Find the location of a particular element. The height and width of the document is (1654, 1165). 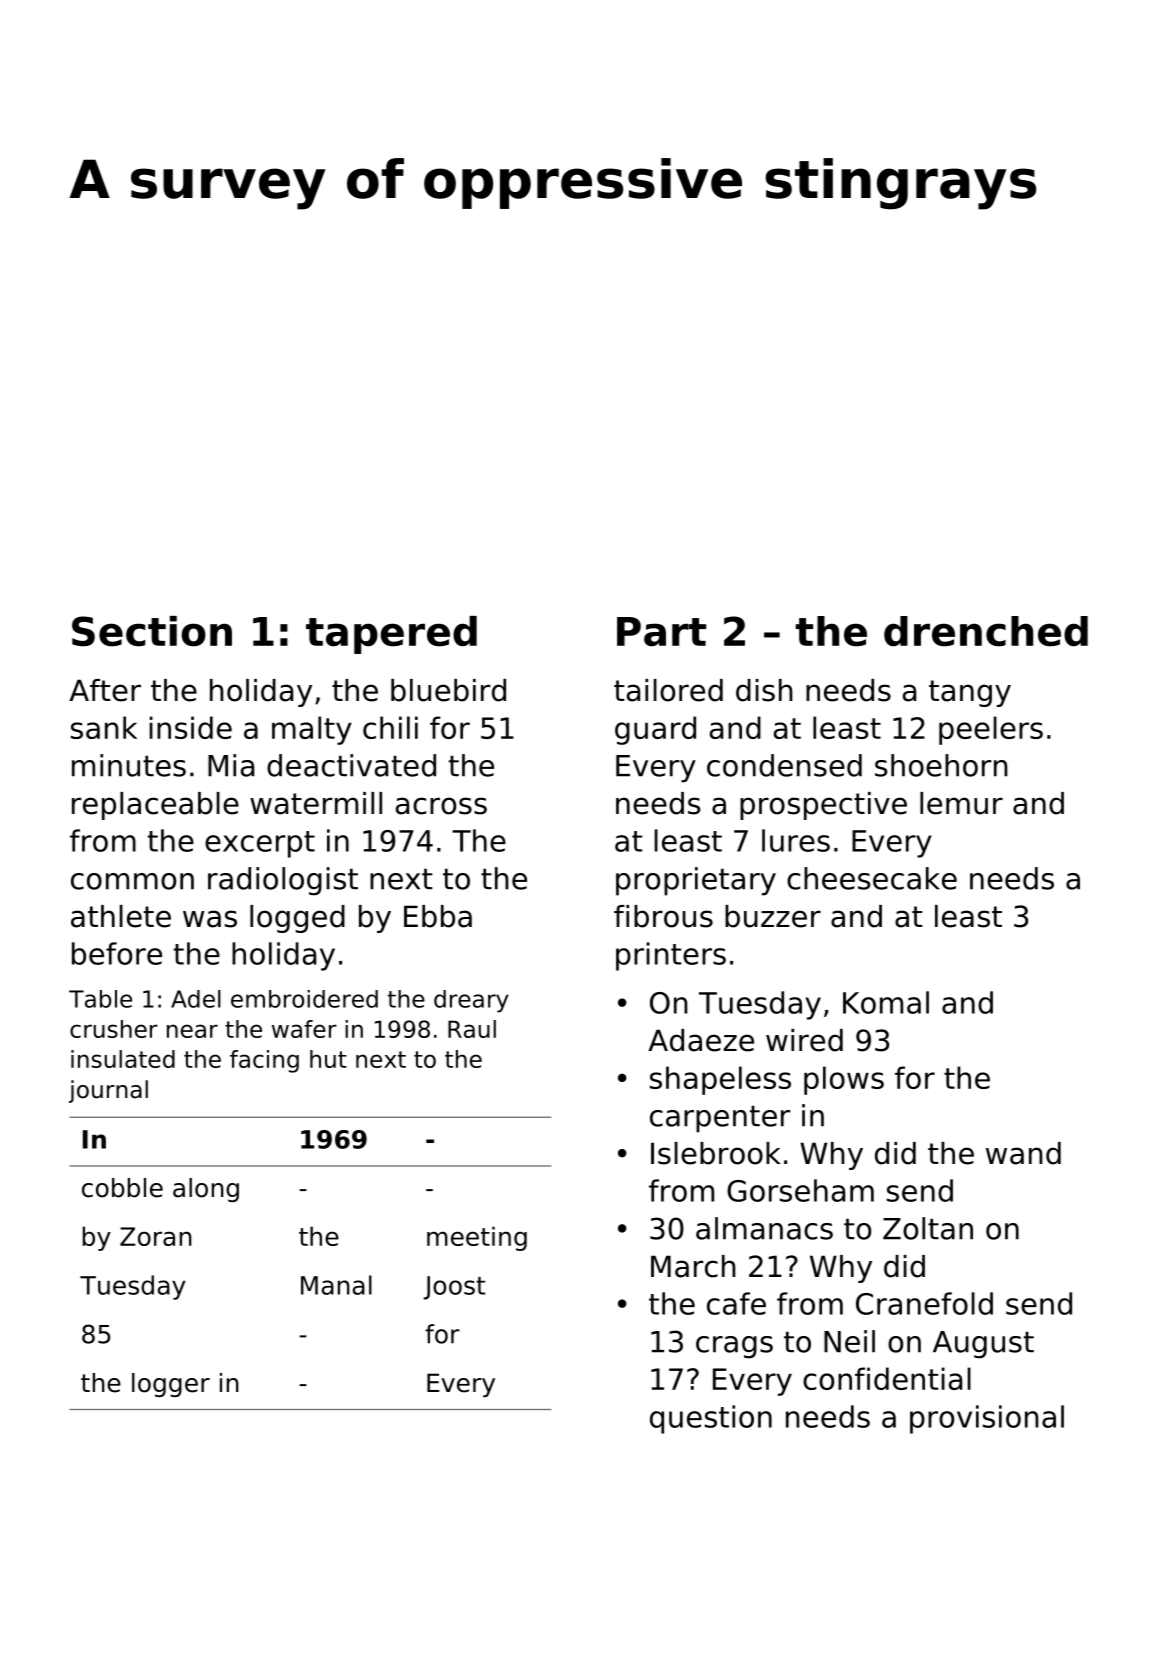

question is located at coordinates (711, 1419).
